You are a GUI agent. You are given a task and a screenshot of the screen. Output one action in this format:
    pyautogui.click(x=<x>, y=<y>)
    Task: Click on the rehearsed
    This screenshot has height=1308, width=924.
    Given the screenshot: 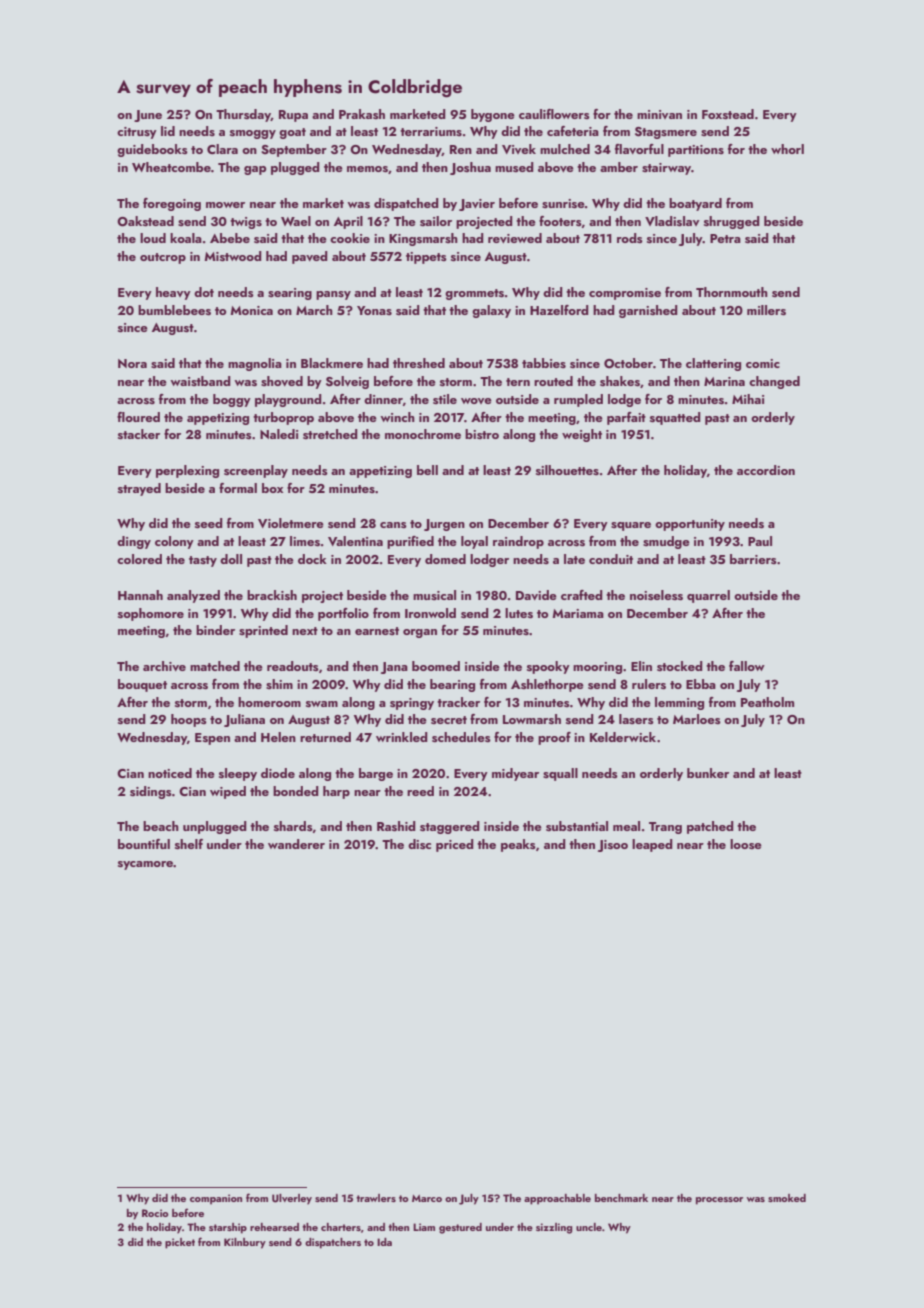 What is the action you would take?
    pyautogui.click(x=274, y=1227)
